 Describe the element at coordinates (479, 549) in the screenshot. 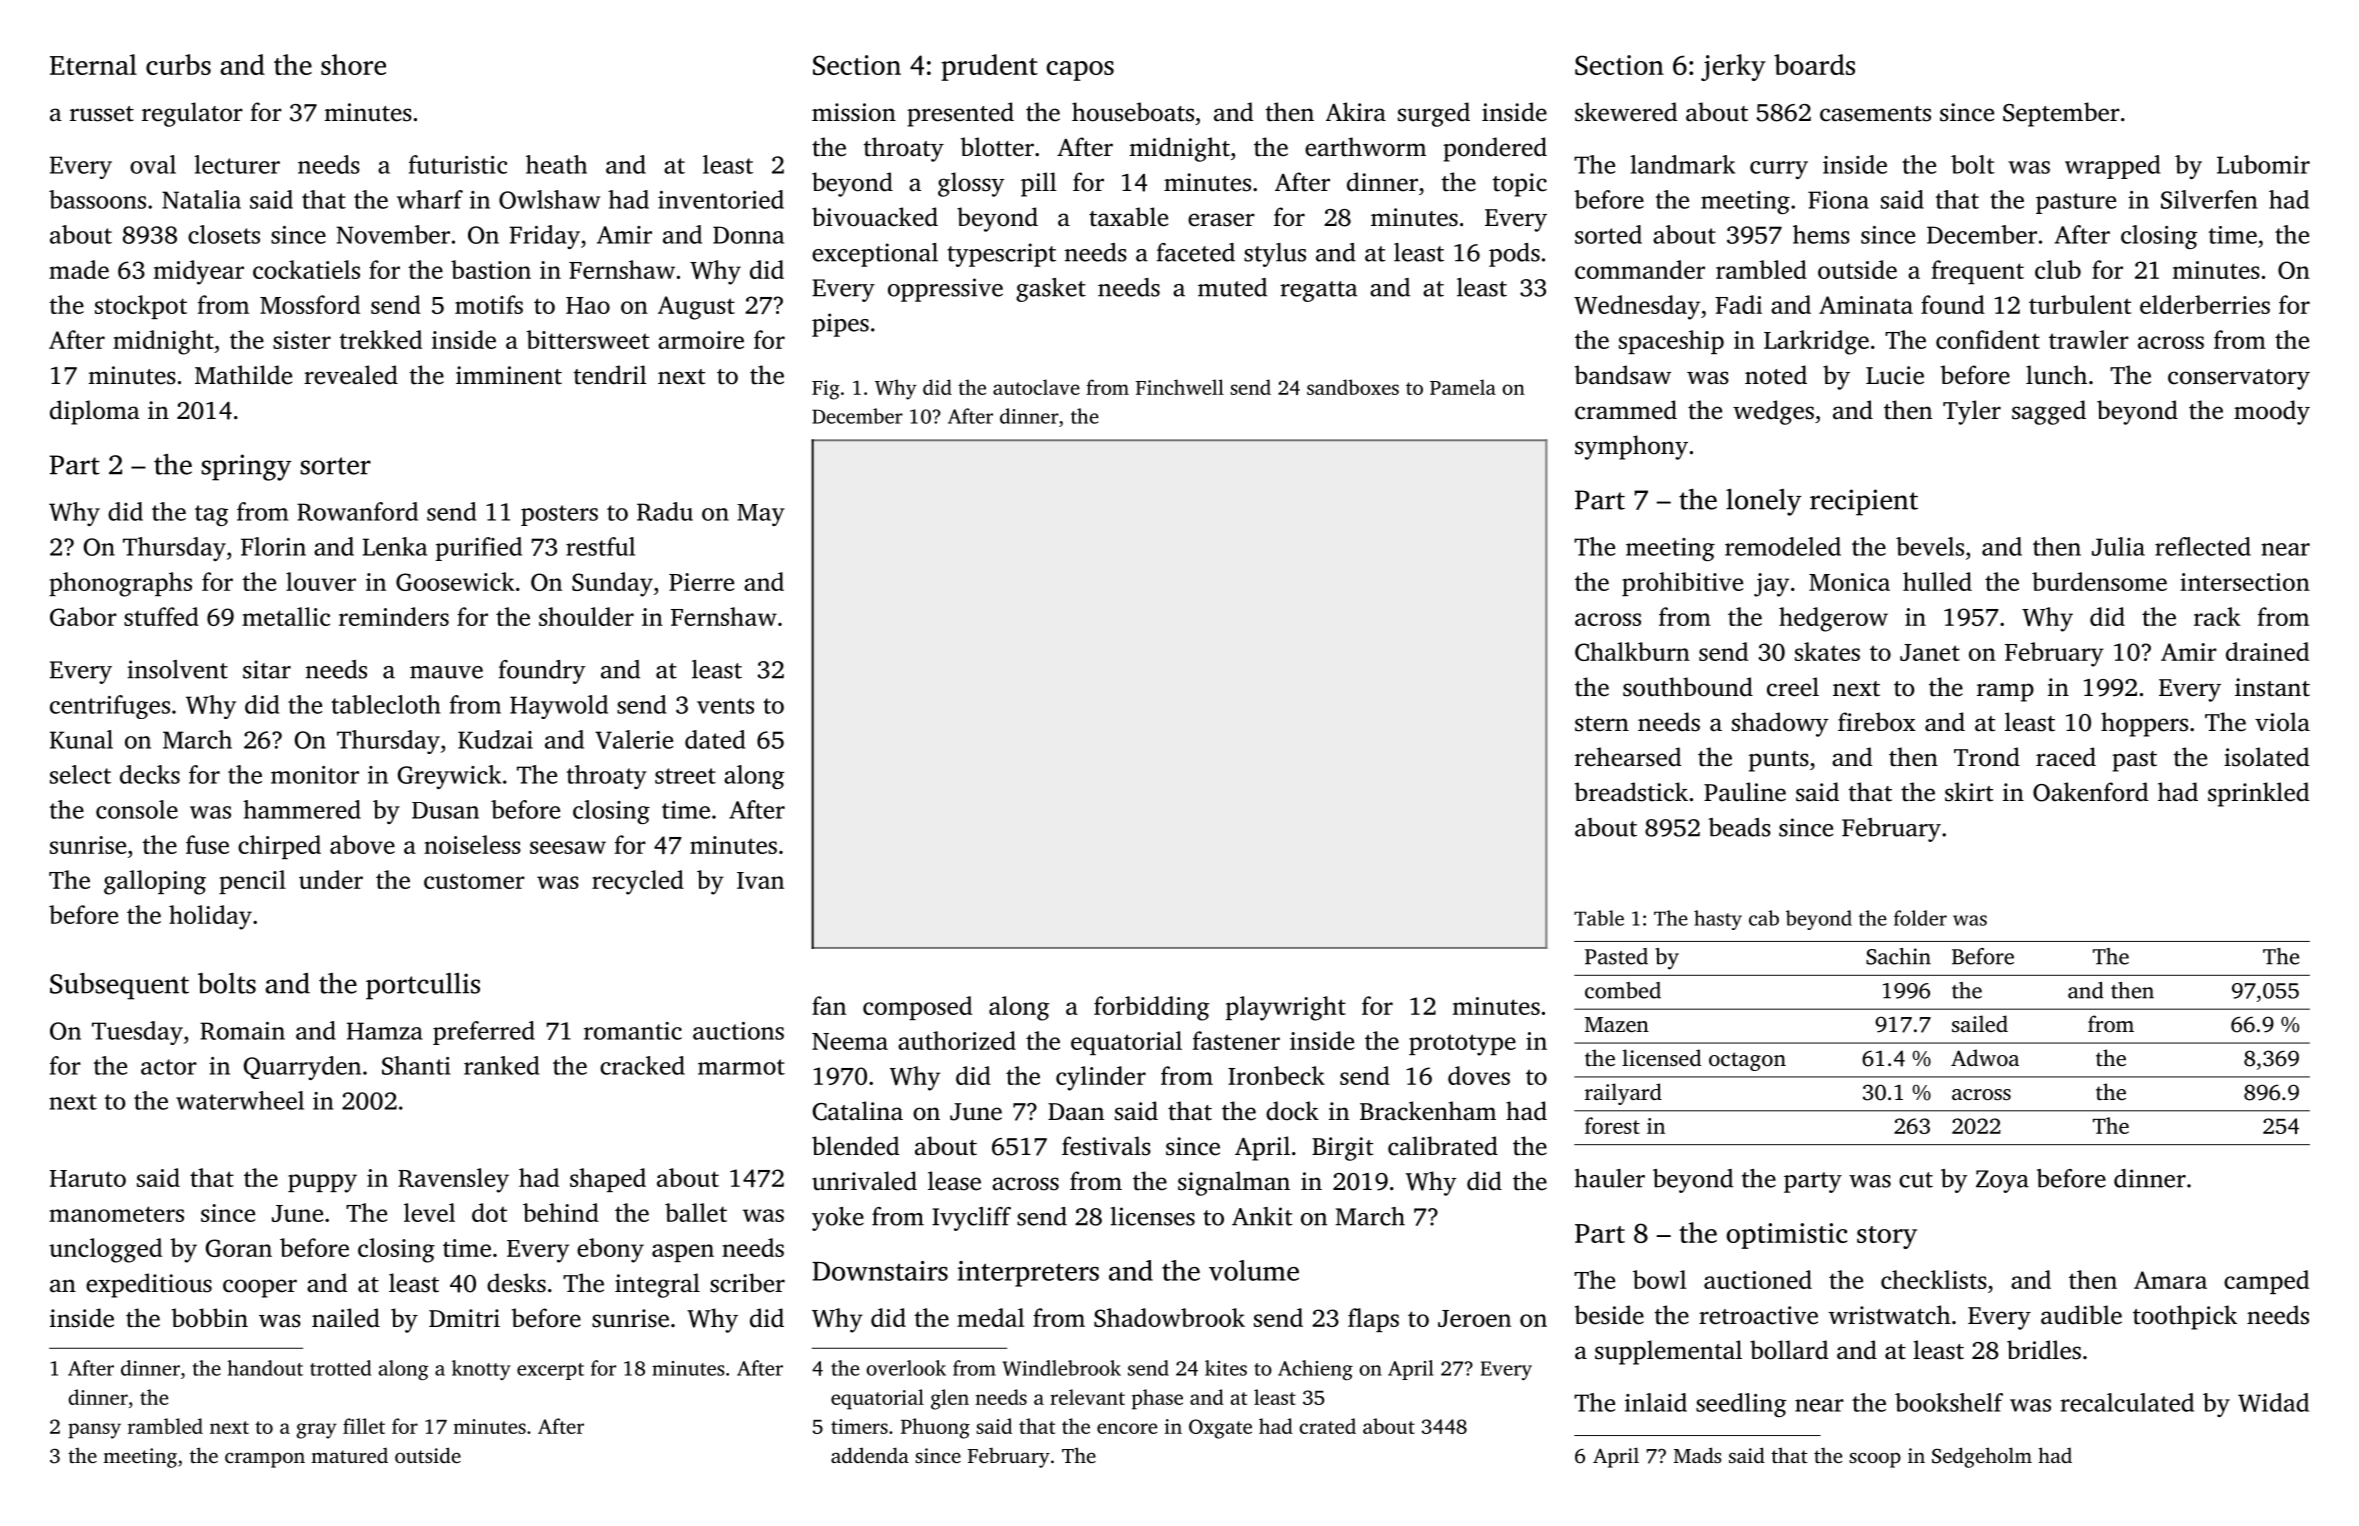

I see `purified` at that location.
